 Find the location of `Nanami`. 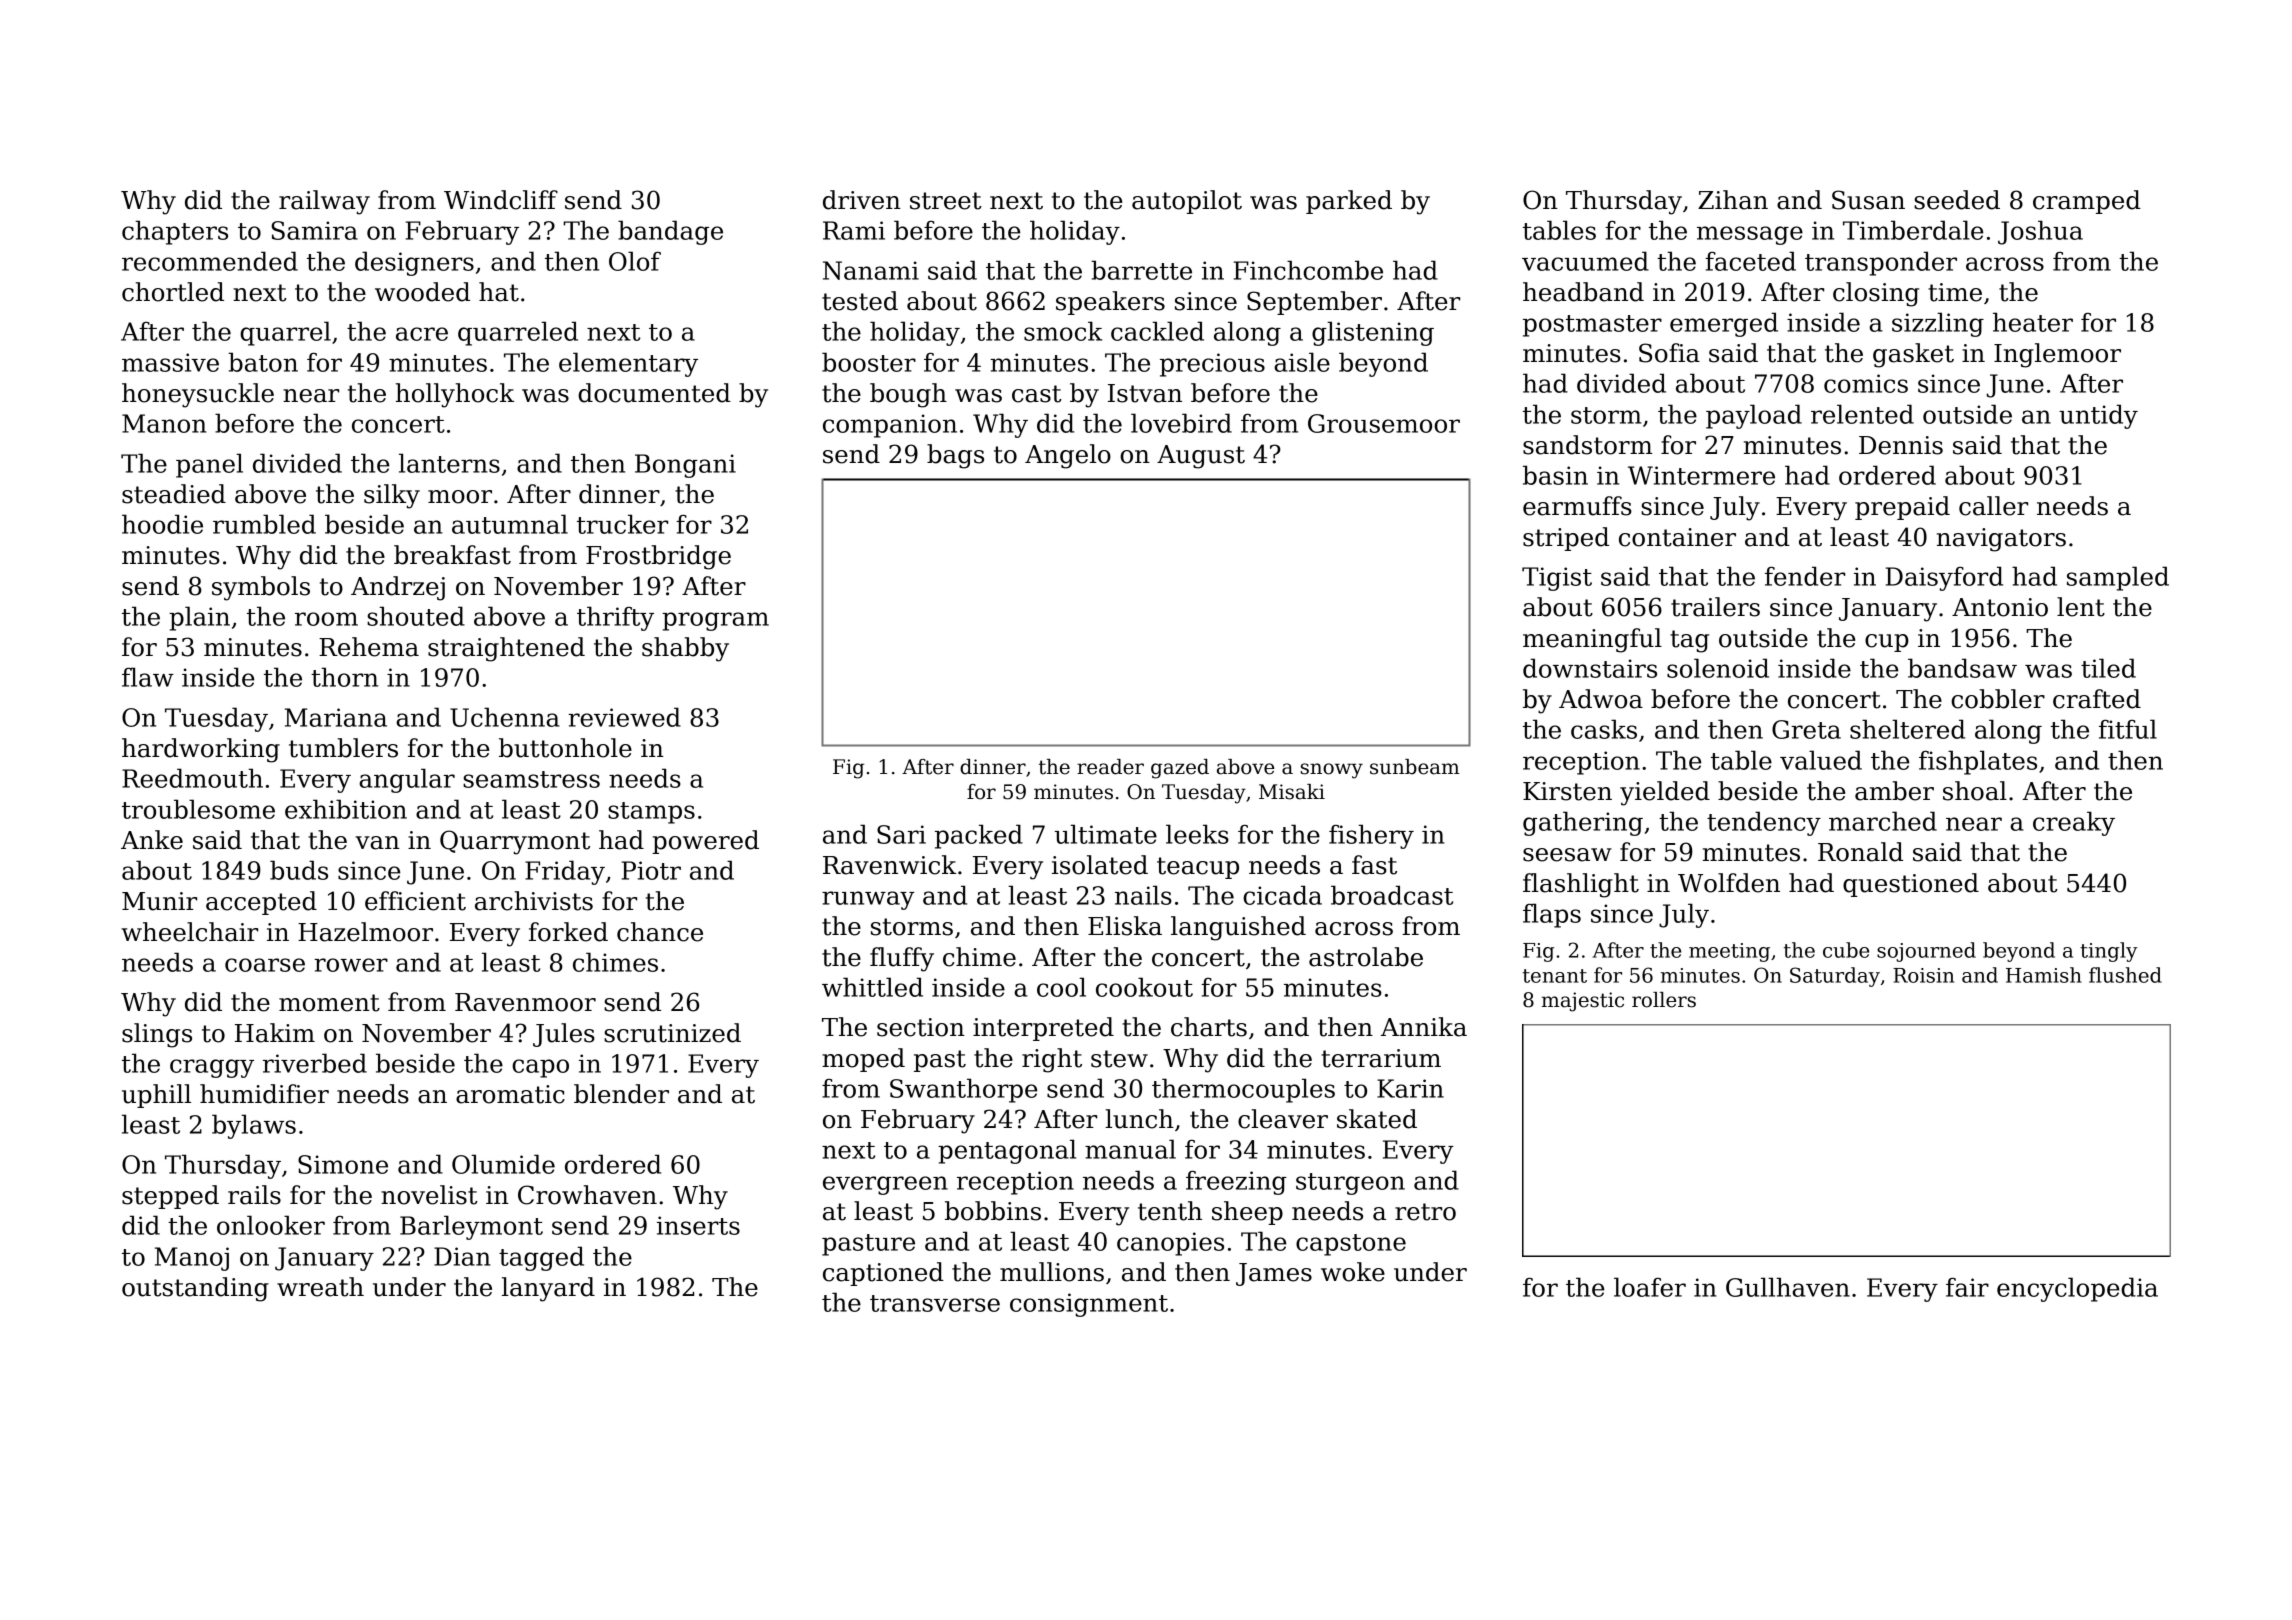

Nanami is located at coordinates (871, 270).
